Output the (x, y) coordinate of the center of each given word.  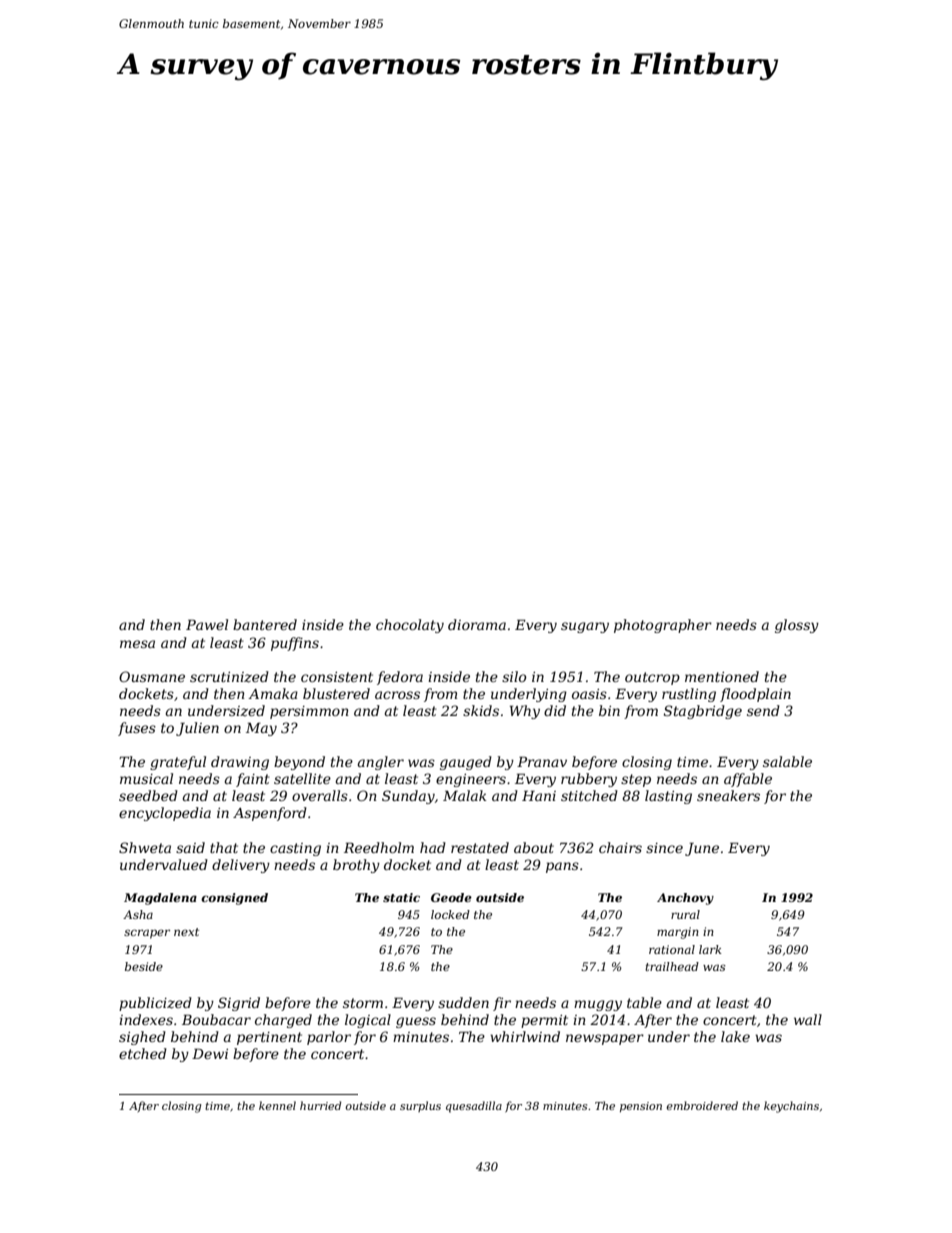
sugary (585, 627)
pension (641, 1107)
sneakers (728, 795)
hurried (320, 1105)
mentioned (722, 676)
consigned (234, 899)
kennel (277, 1105)
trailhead (672, 966)
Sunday (408, 797)
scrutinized (229, 677)
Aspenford (270, 814)
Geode (451, 897)
